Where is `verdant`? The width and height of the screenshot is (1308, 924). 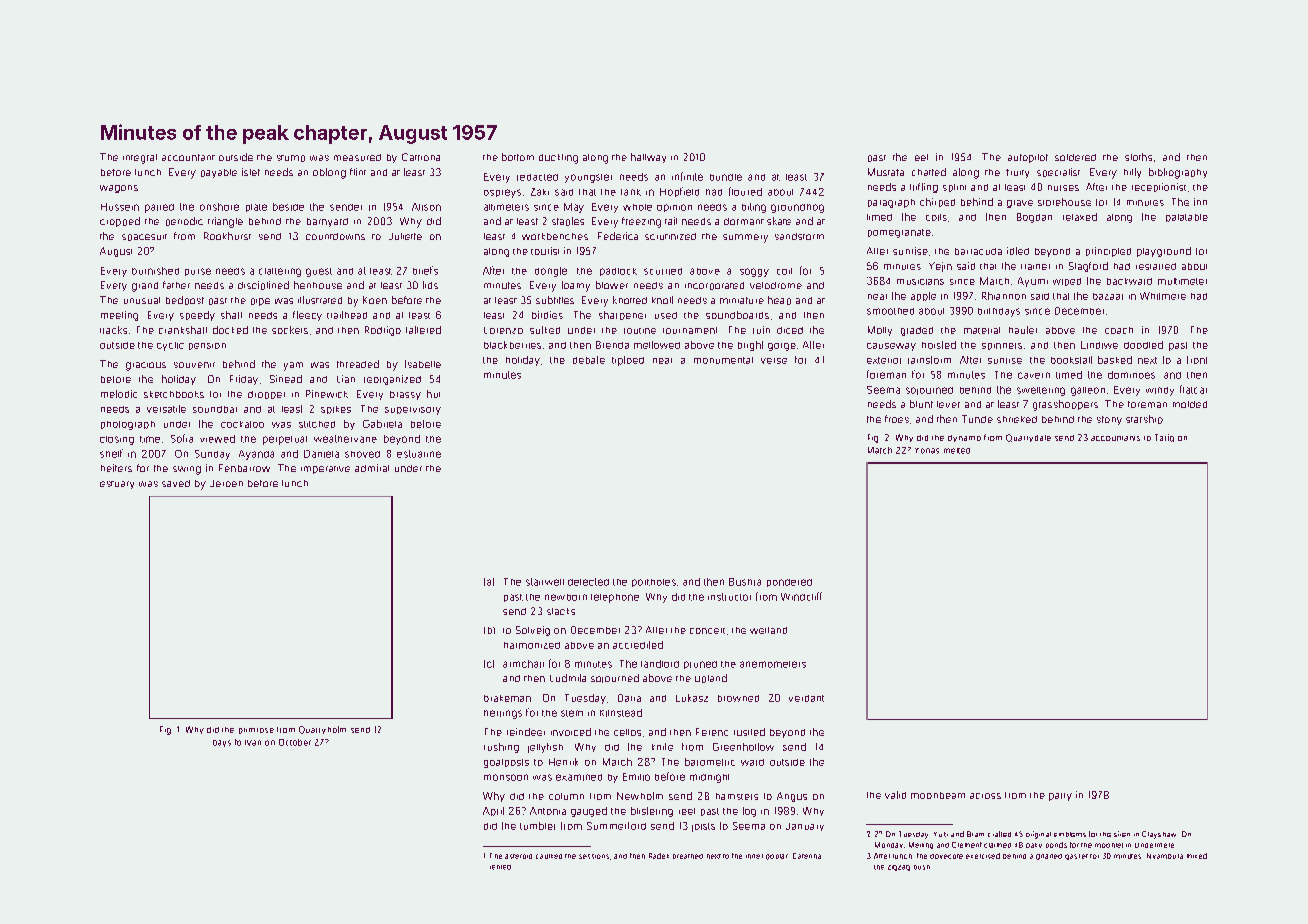 verdant is located at coordinates (806, 698).
